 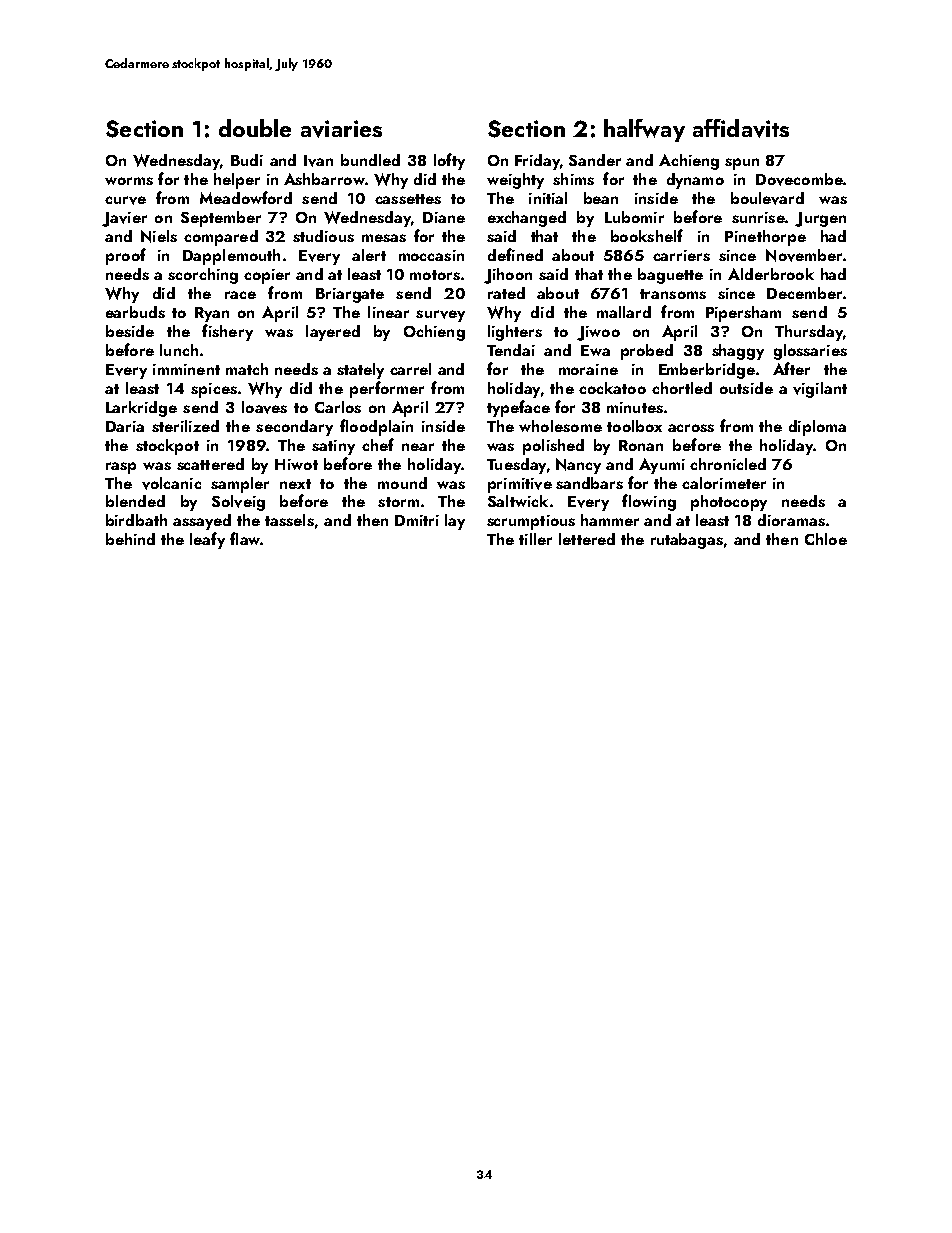 What do you see at coordinates (126, 256) in the document?
I see `proof` at bounding box center [126, 256].
